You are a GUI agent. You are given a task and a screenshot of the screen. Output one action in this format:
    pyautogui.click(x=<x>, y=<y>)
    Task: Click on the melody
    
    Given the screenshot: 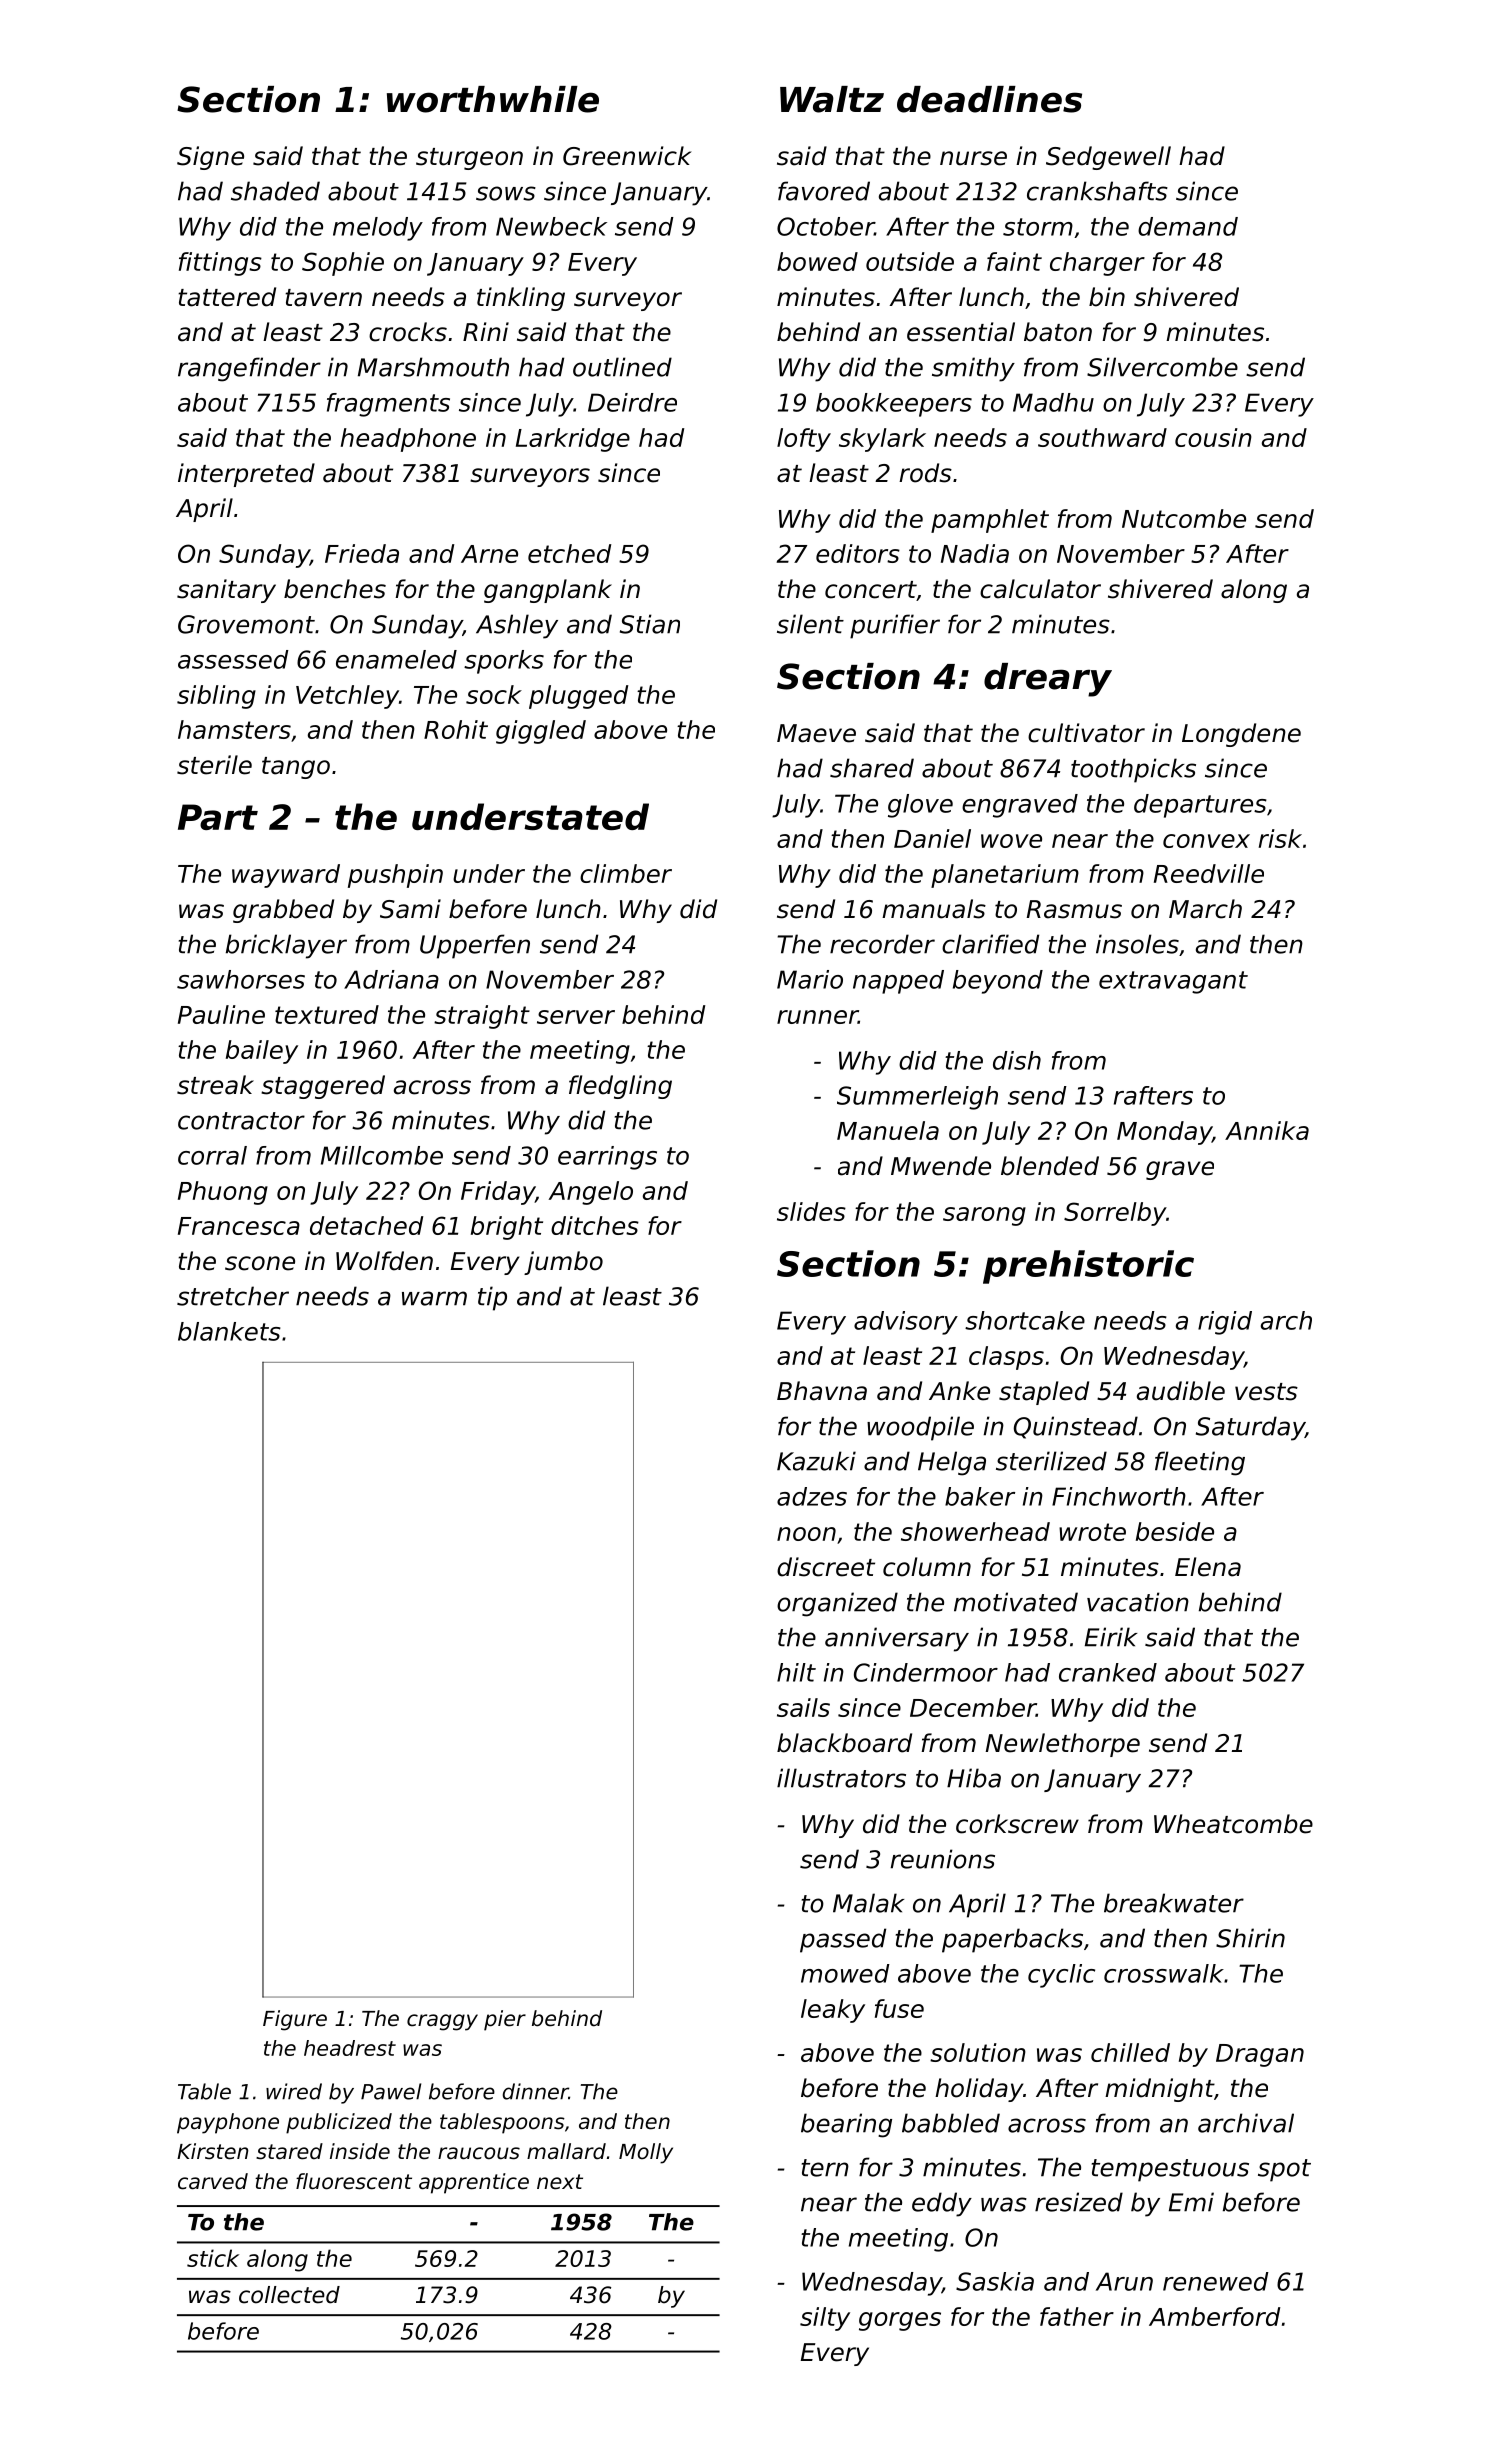 What is the action you would take?
    pyautogui.click(x=378, y=229)
